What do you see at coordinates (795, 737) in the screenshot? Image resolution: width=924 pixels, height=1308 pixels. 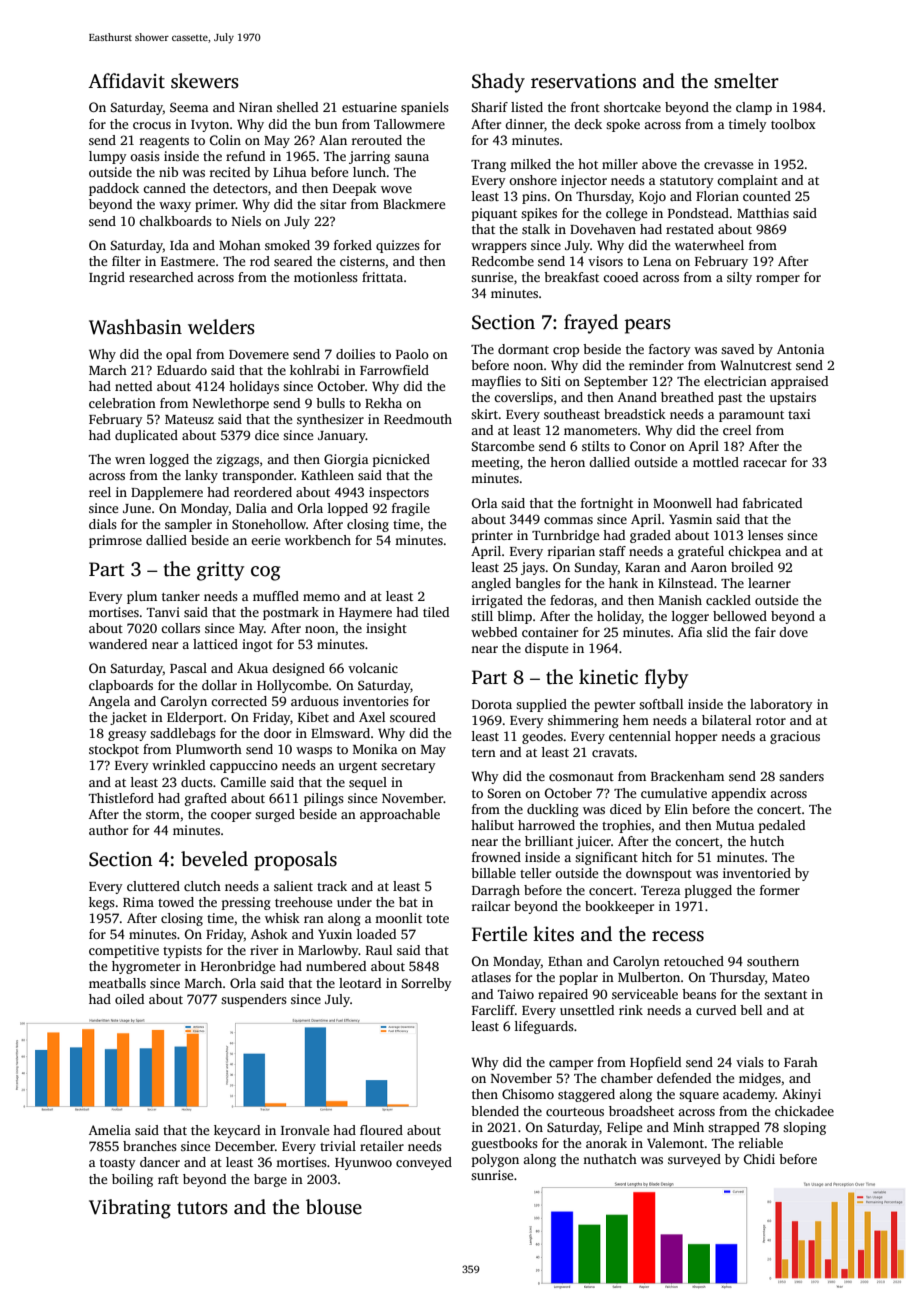 I see `gracious` at bounding box center [795, 737].
